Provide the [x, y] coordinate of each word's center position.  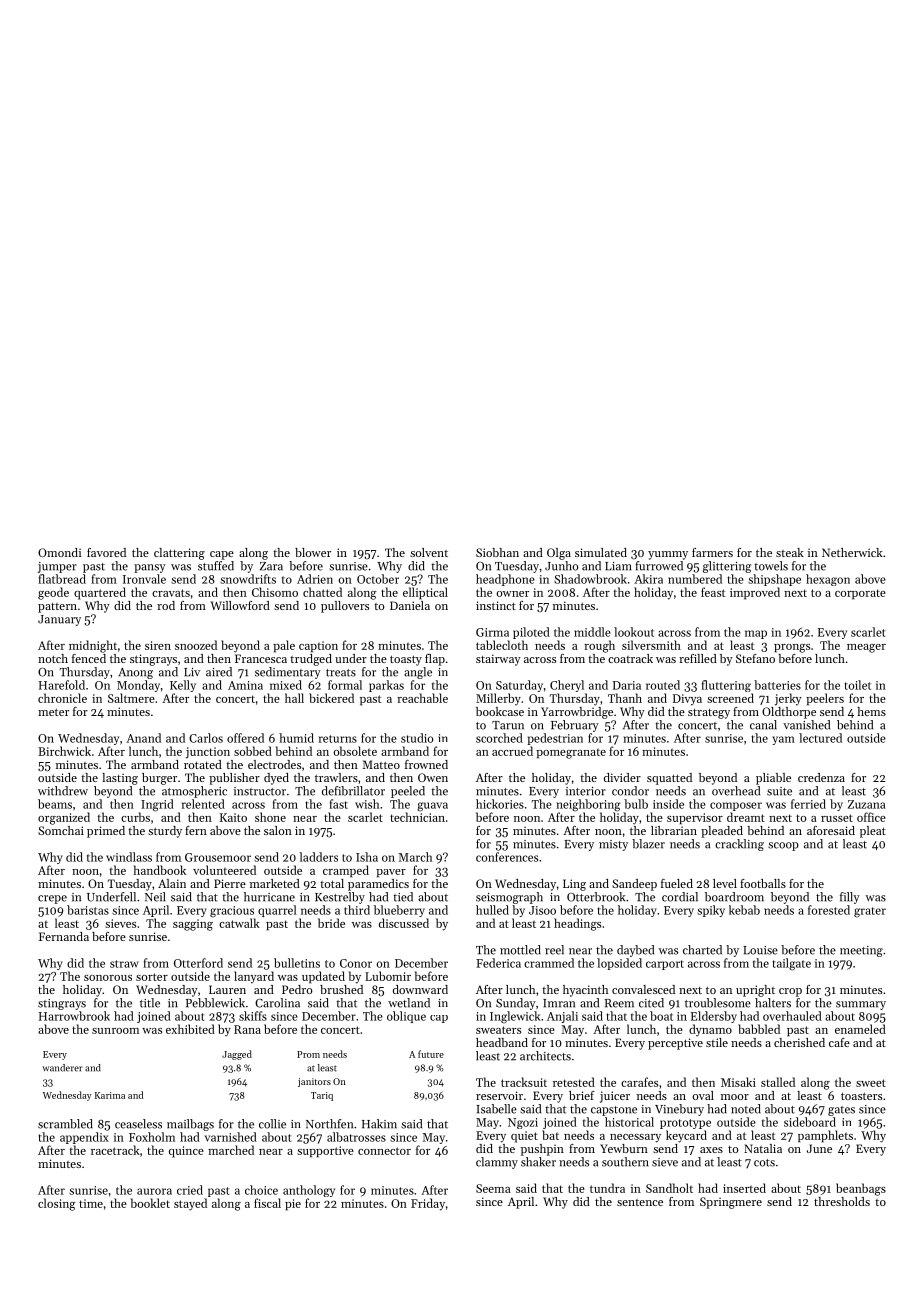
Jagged [237, 1055]
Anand [143, 738]
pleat [873, 832]
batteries [777, 685]
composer [736, 806]
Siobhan [497, 552]
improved [755, 593]
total [332, 883]
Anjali [562, 1017]
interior [586, 791]
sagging [193, 925]
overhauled [792, 1016]
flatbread [62, 579]
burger [159, 779]
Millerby [498, 699]
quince [186, 1152]
